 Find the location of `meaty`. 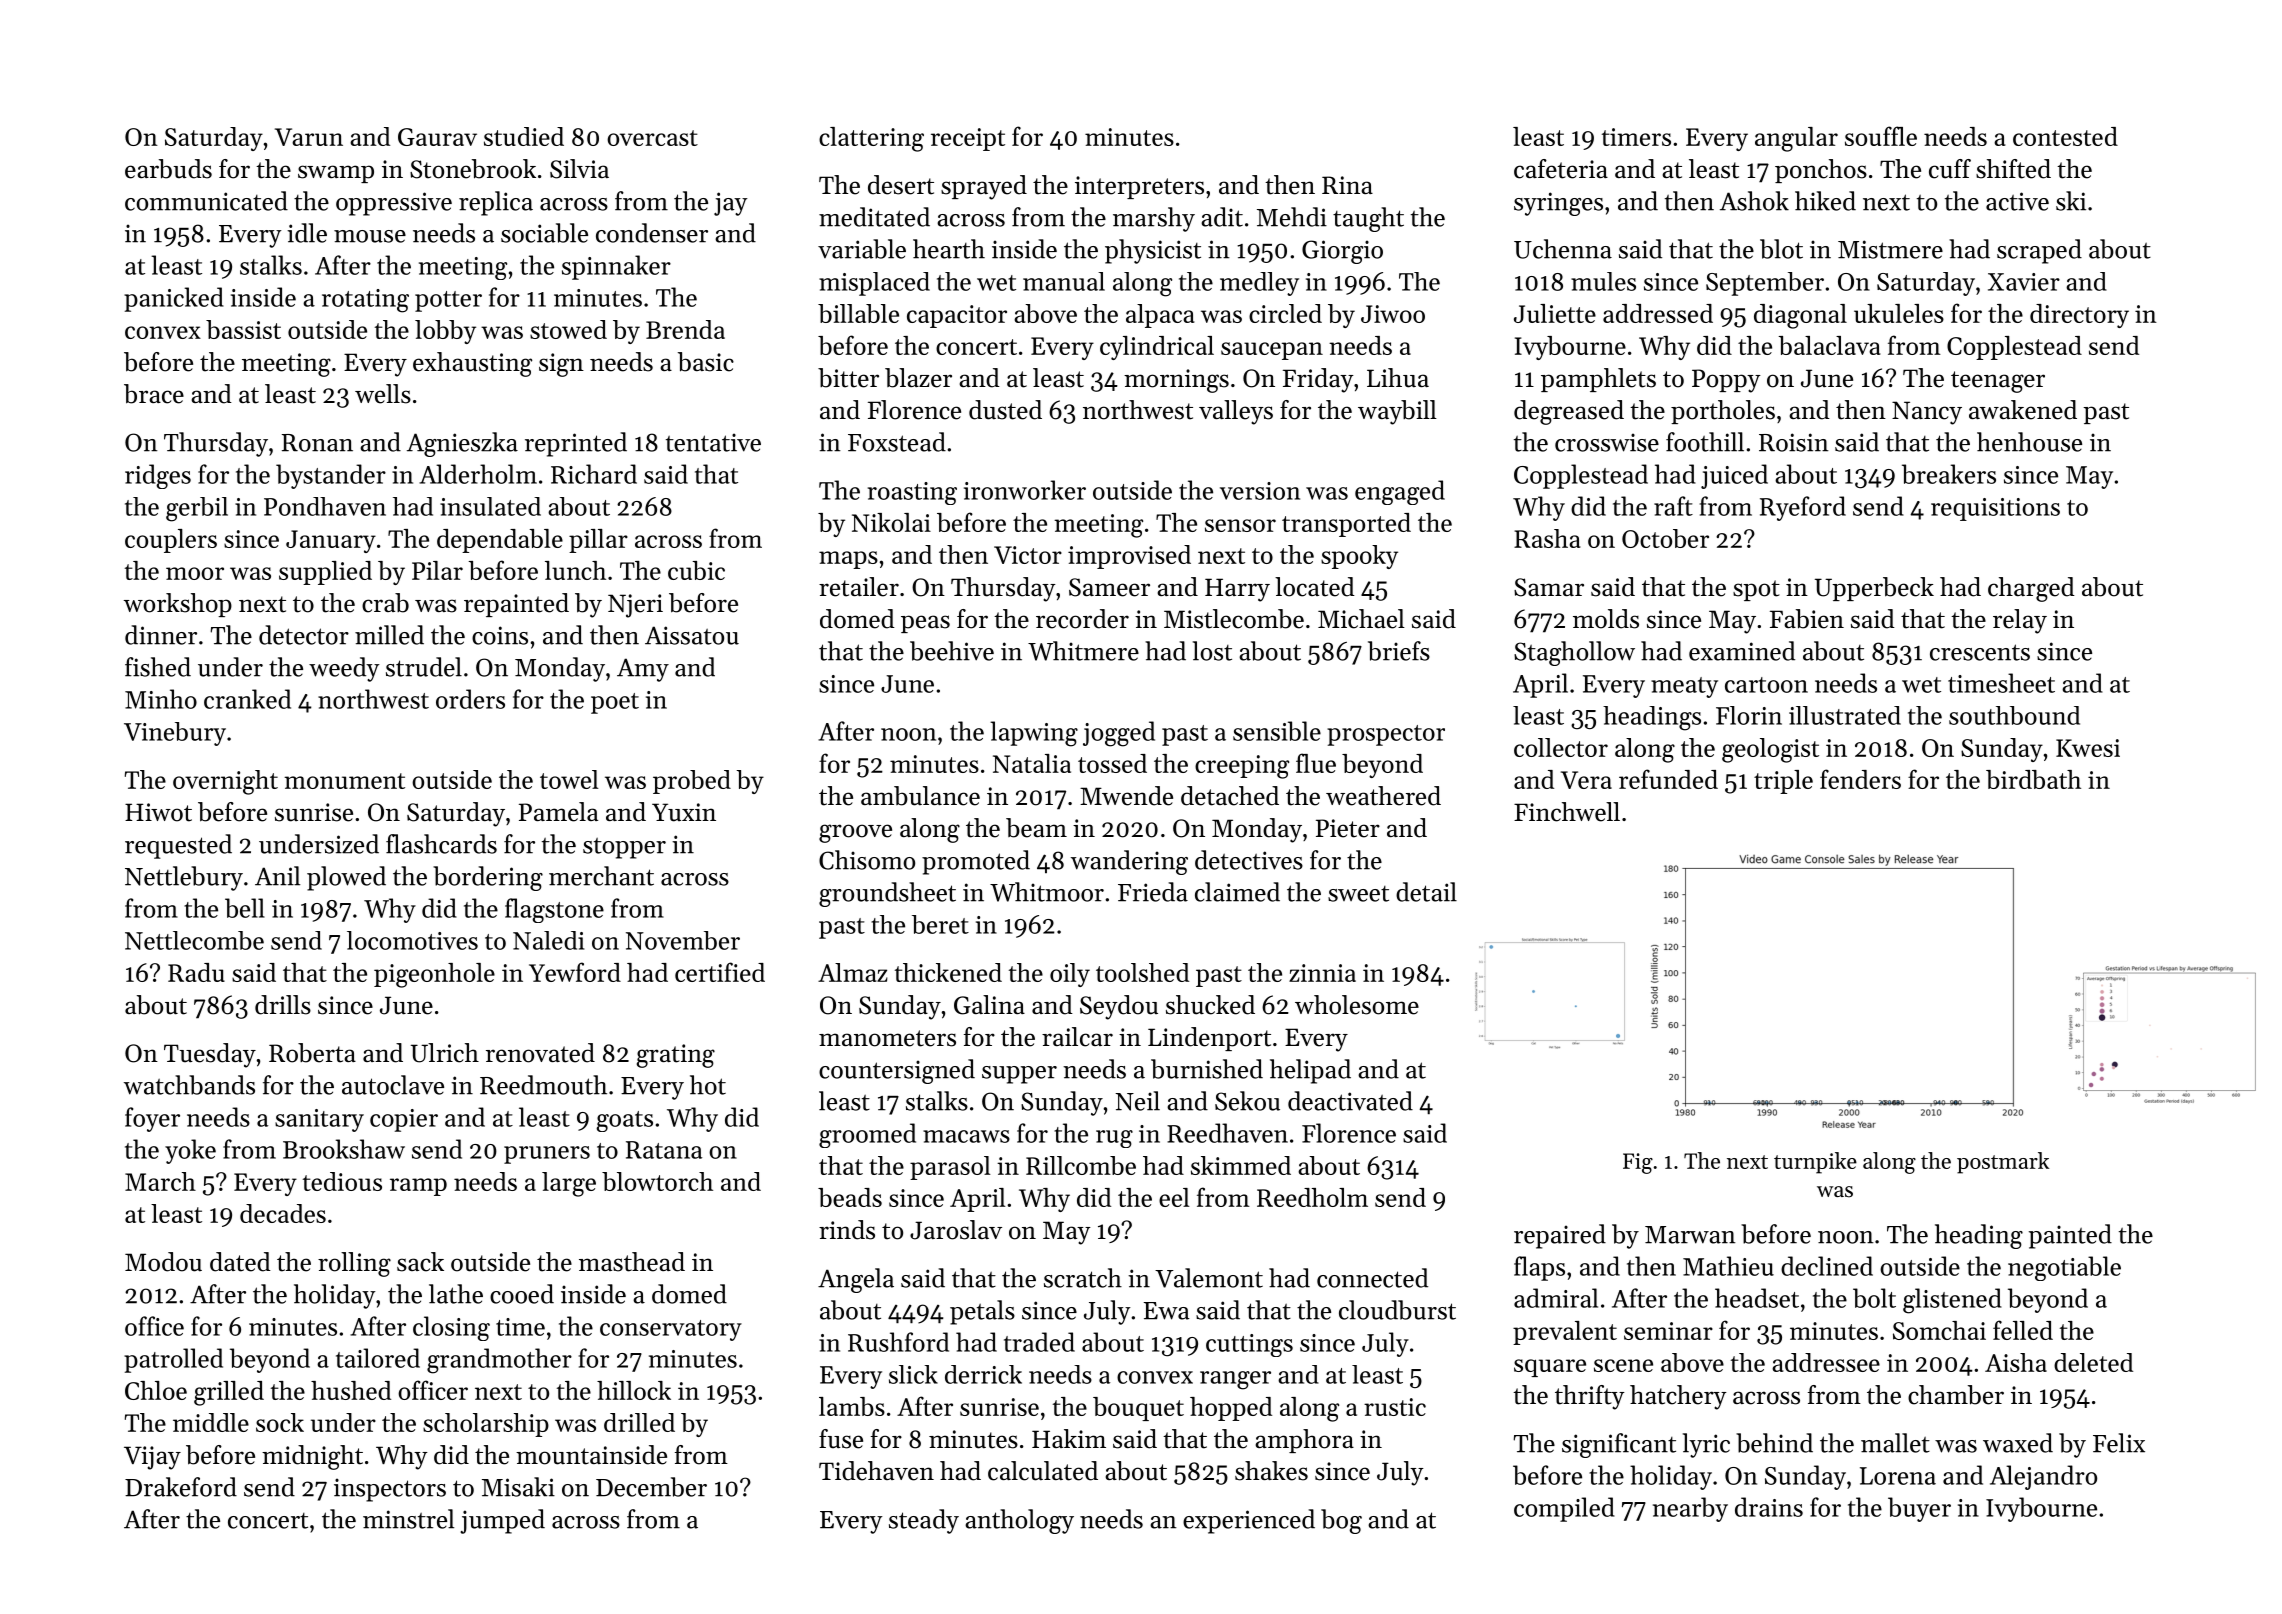

meaty is located at coordinates (1684, 687).
